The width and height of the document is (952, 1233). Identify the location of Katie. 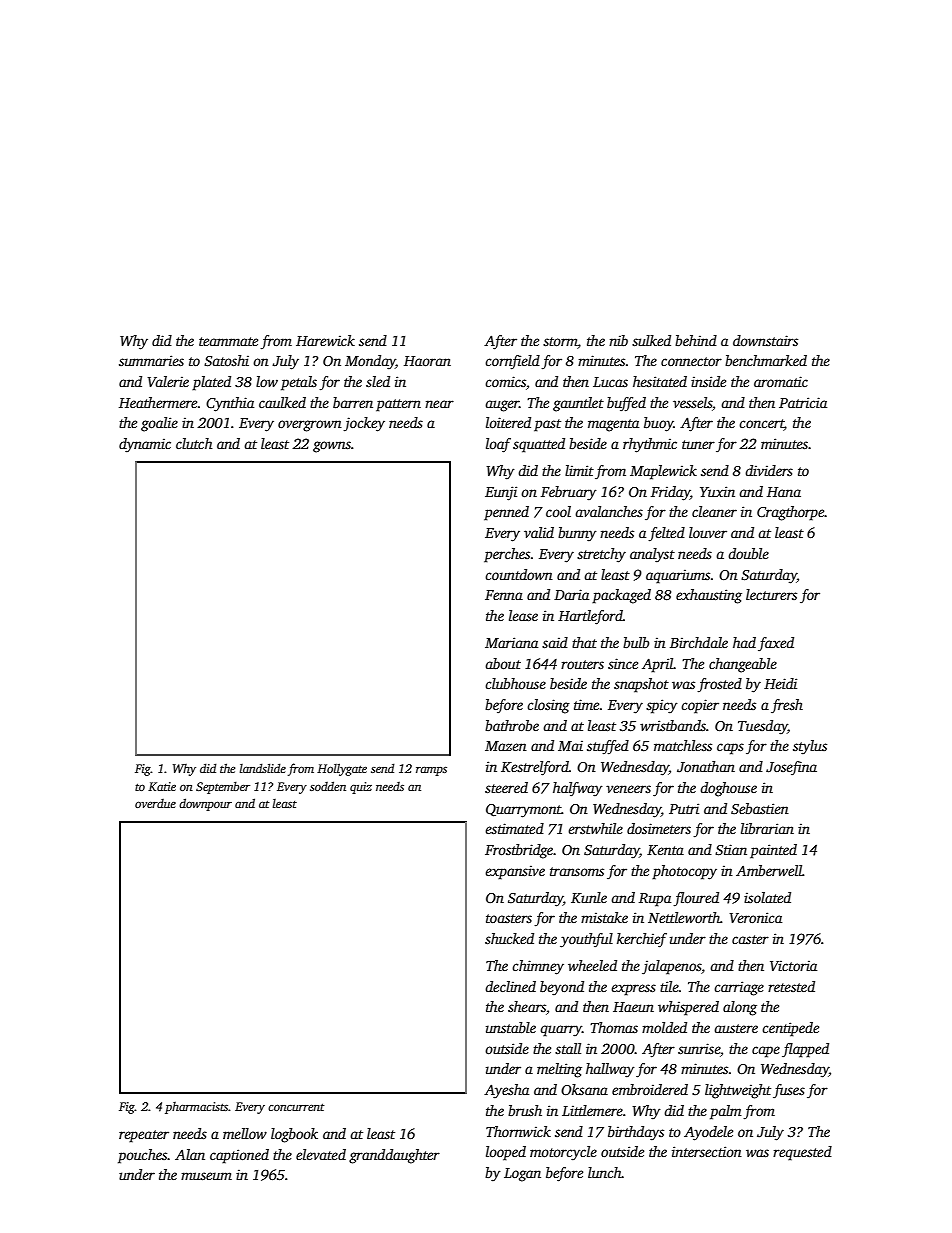
(162, 786).
